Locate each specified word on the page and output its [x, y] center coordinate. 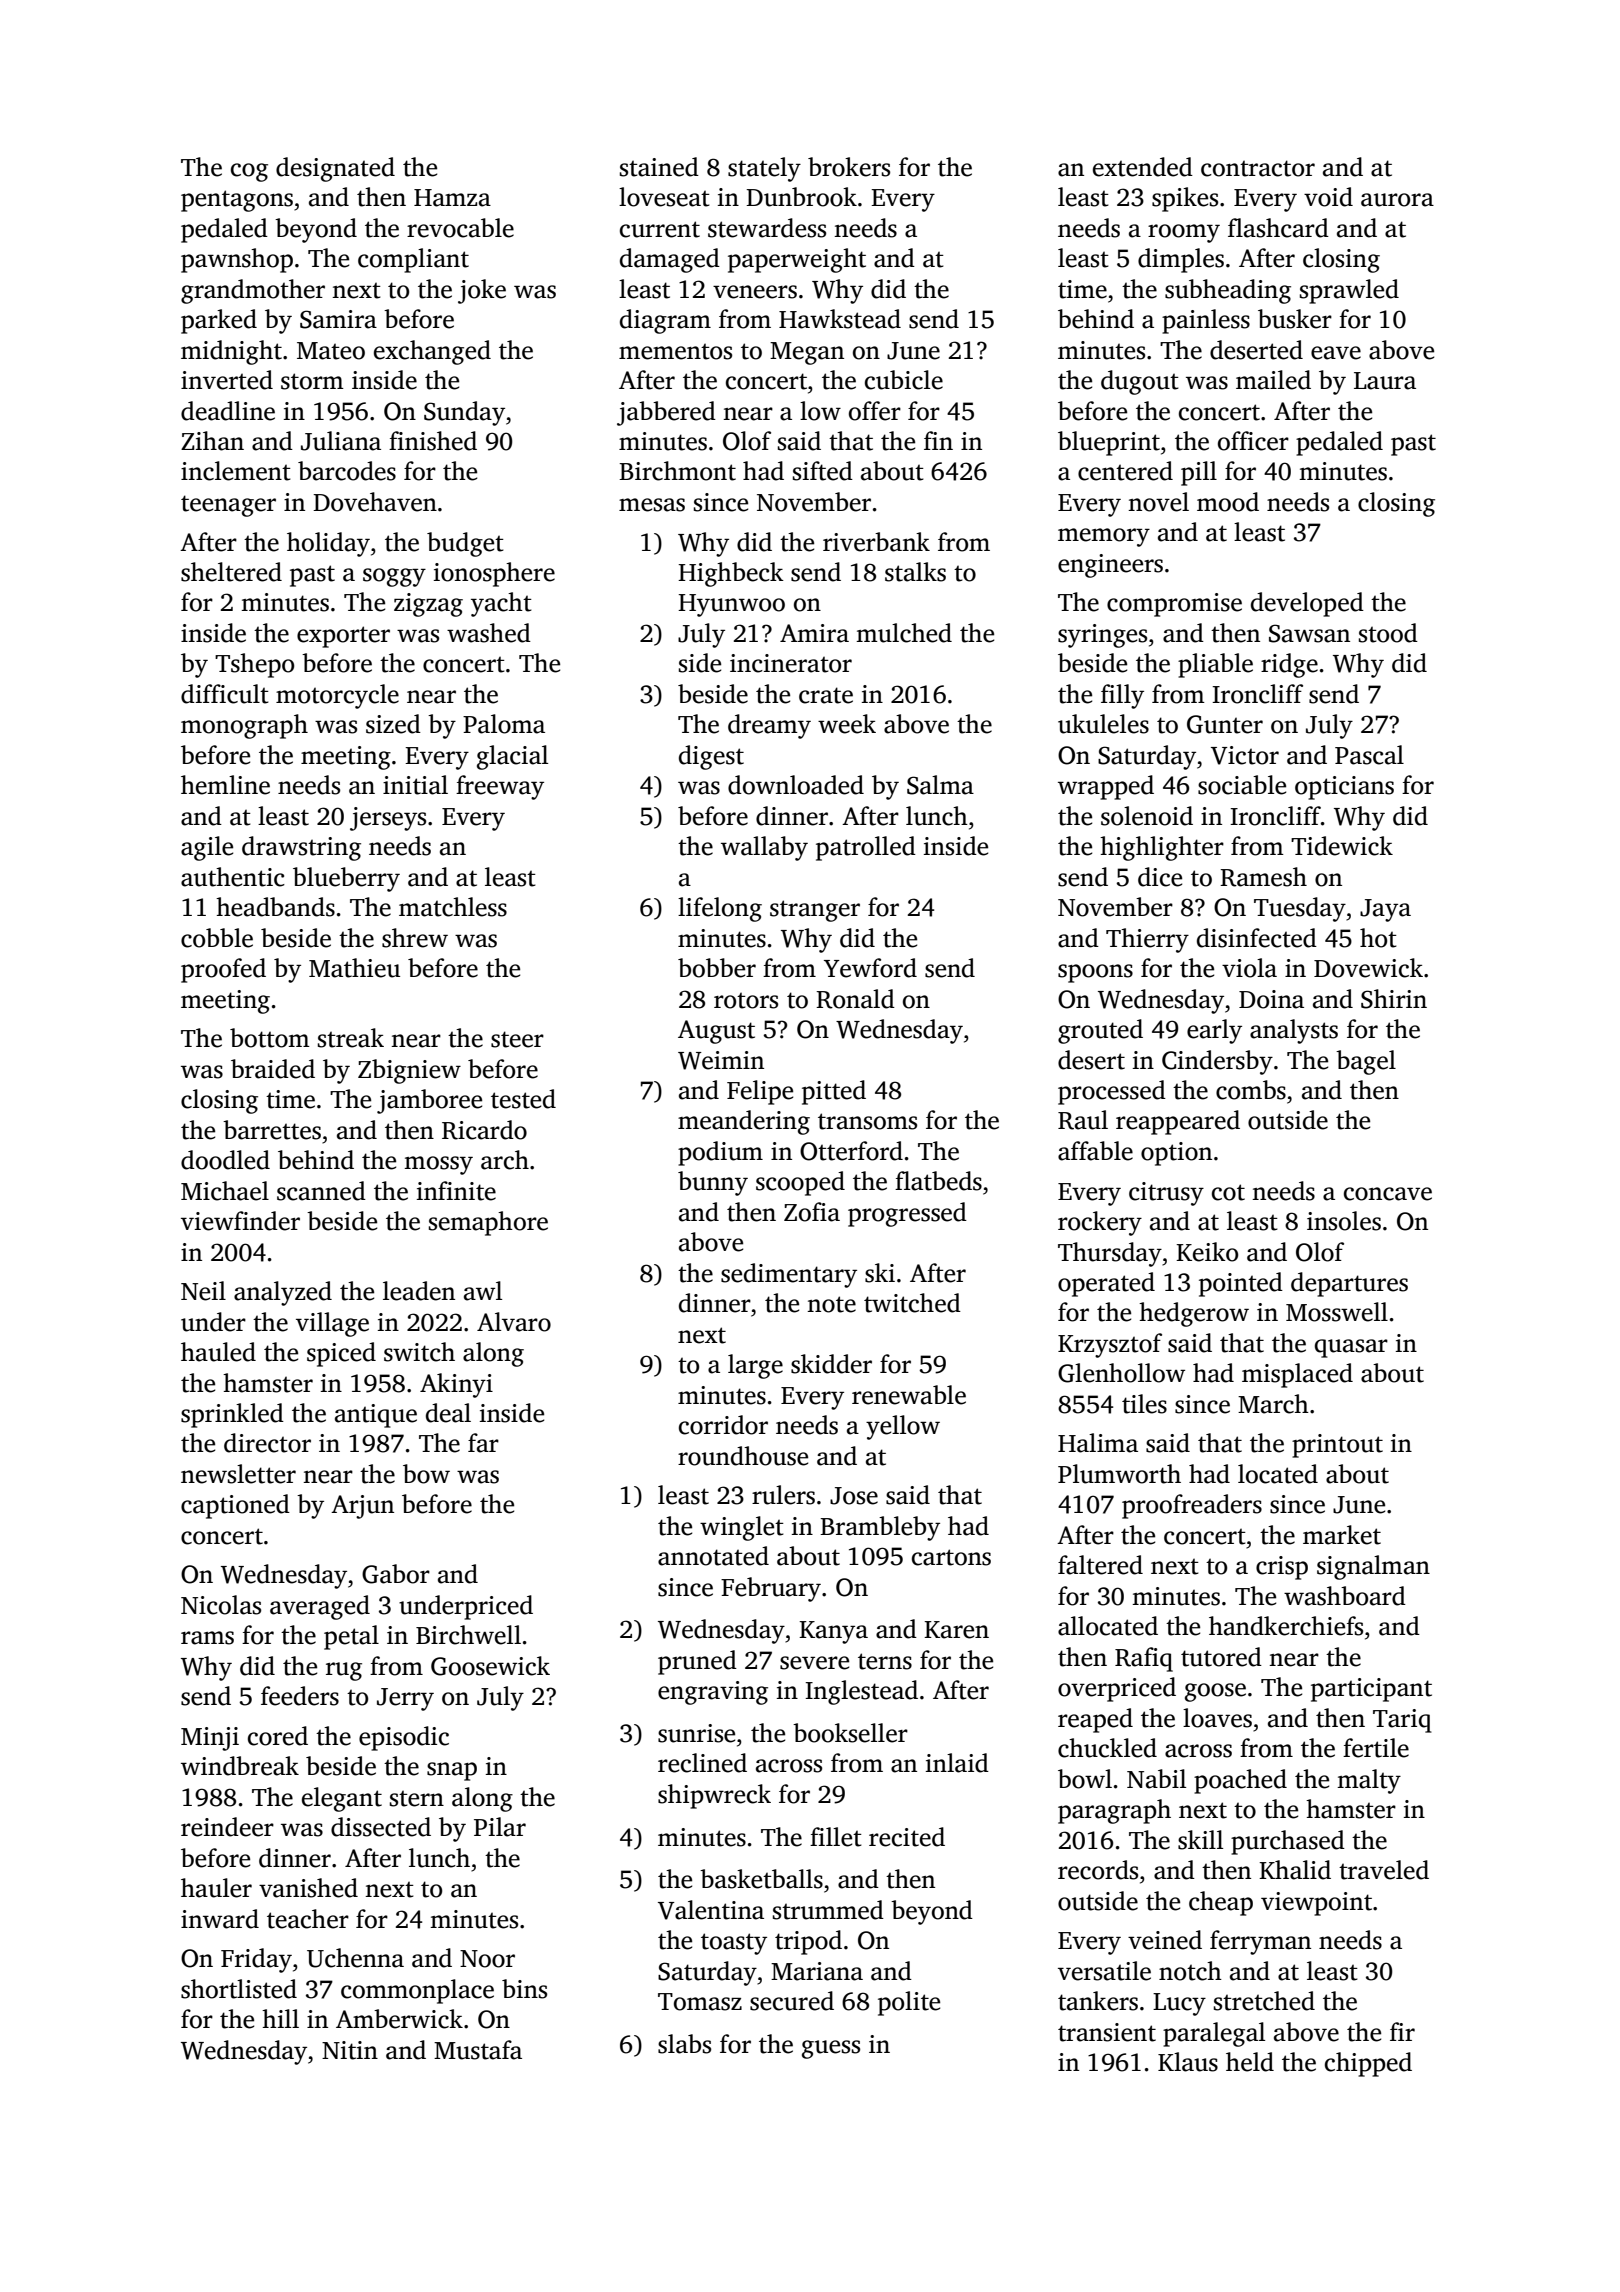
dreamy [769, 726]
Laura [1385, 381]
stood [1388, 633]
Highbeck [731, 574]
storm [312, 381]
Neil [203, 1291]
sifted [823, 471]
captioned [235, 1506]
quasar [1351, 1348]
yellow [903, 1427]
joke [482, 291]
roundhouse [743, 1456]
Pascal [1369, 755]
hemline [225, 785]
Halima [1098, 1443]
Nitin [350, 2050]
